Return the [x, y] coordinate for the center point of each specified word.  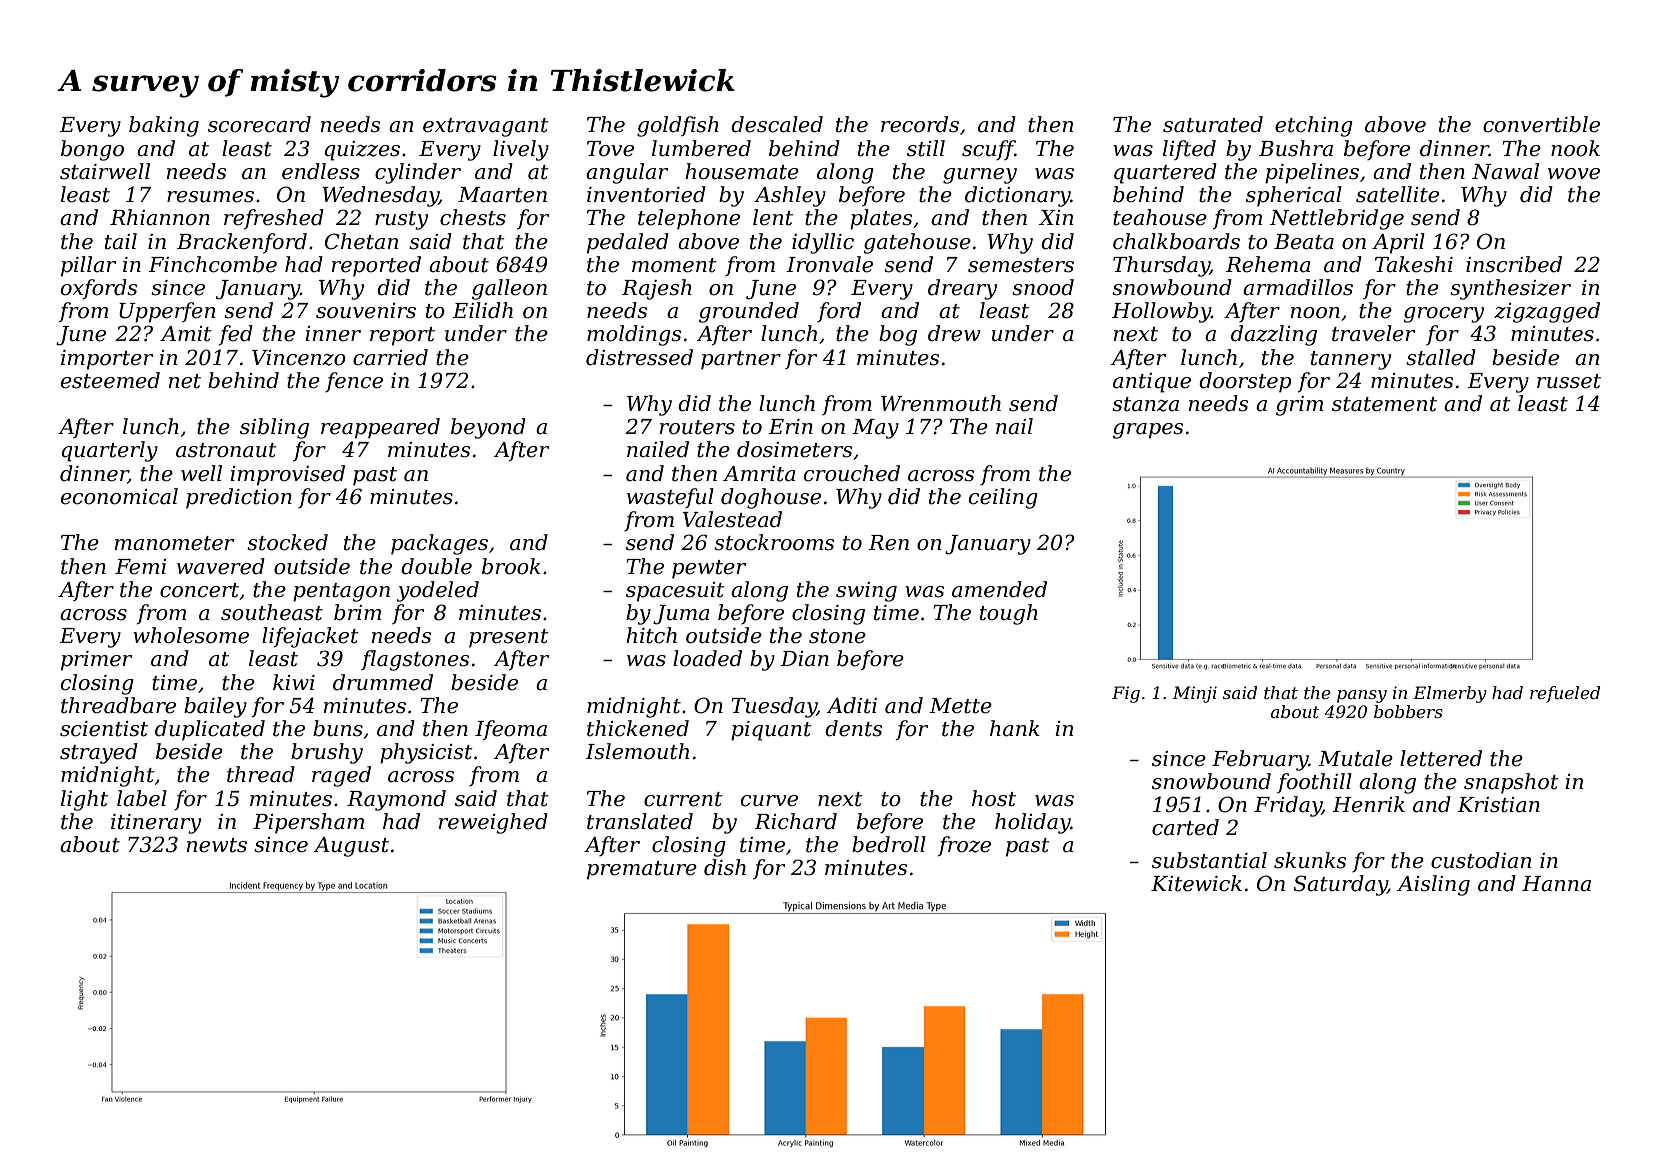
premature [642, 870]
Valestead [732, 519]
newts [217, 845]
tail [121, 241]
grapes [1148, 431]
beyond [488, 428]
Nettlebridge [1337, 219]
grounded [749, 312]
